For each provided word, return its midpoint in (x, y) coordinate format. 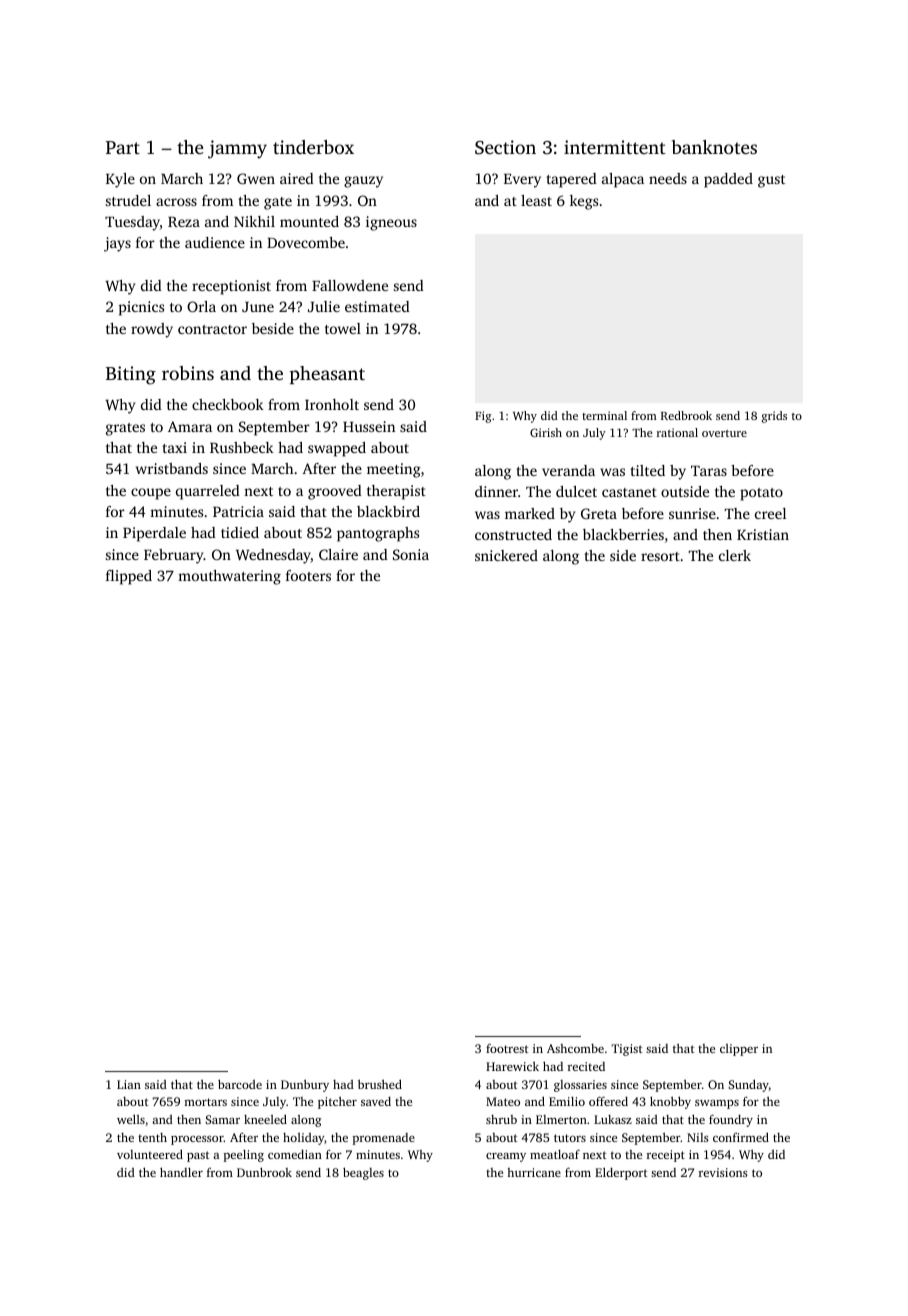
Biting (131, 375)
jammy (237, 149)
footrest (507, 1048)
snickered (506, 555)
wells (131, 1119)
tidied (240, 532)
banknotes (714, 147)
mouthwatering (229, 577)
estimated (377, 306)
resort (660, 556)
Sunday (748, 1085)
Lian (129, 1084)
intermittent (615, 147)
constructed (513, 534)
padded (728, 180)
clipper (739, 1050)
